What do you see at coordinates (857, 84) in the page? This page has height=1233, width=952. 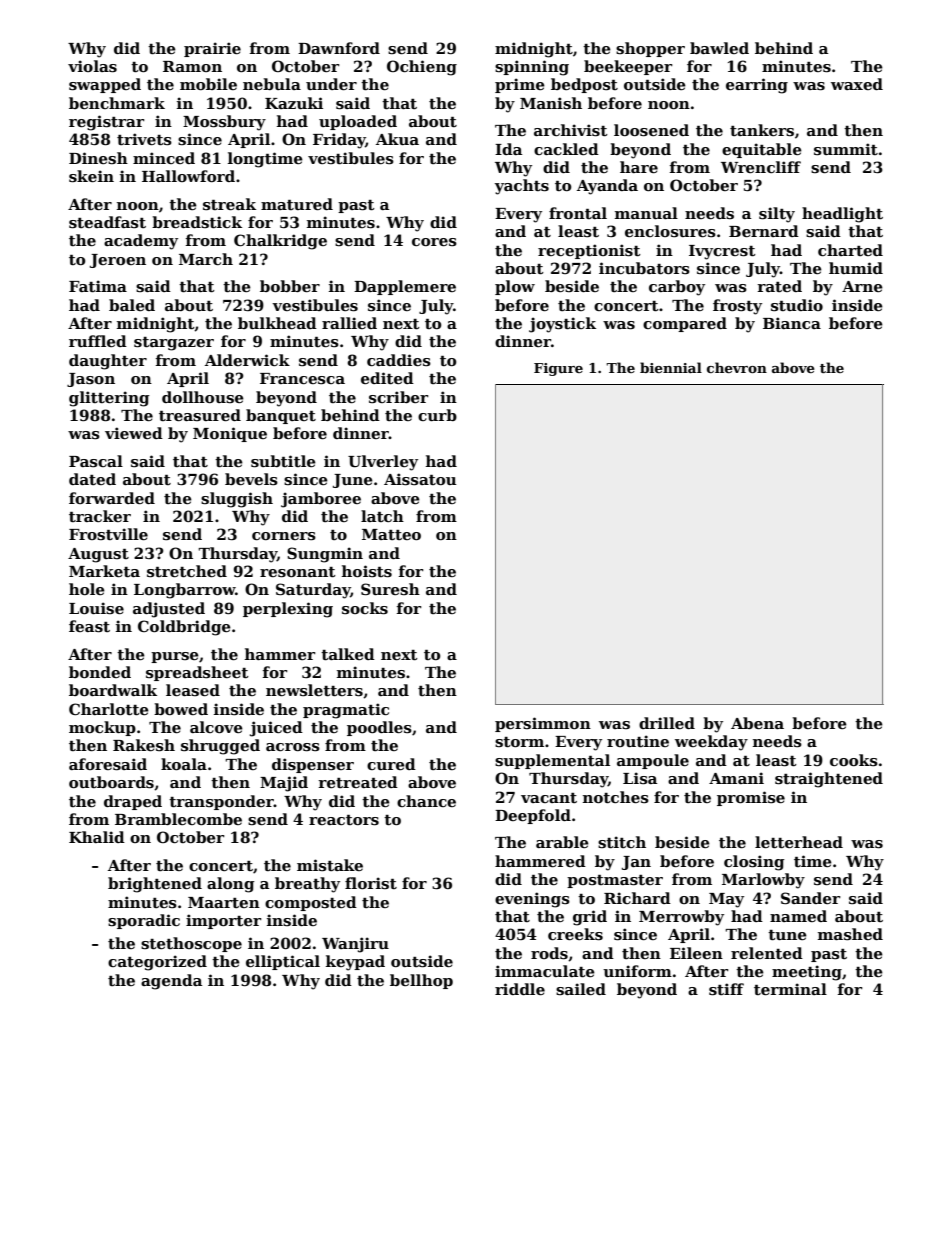 I see `waxed` at bounding box center [857, 84].
